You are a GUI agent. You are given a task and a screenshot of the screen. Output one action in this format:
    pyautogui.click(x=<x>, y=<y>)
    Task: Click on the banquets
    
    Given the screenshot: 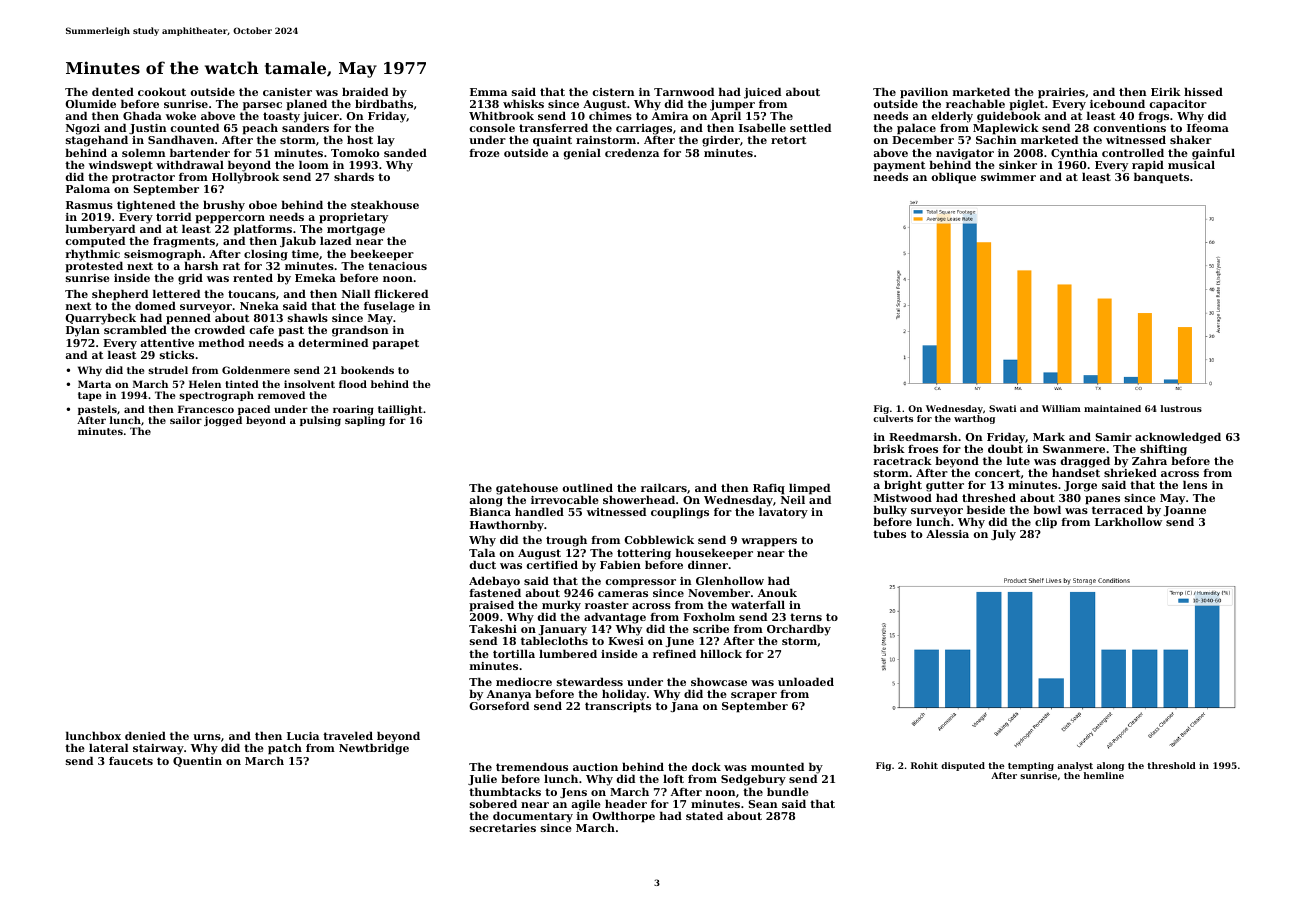 What is the action you would take?
    pyautogui.click(x=1161, y=178)
